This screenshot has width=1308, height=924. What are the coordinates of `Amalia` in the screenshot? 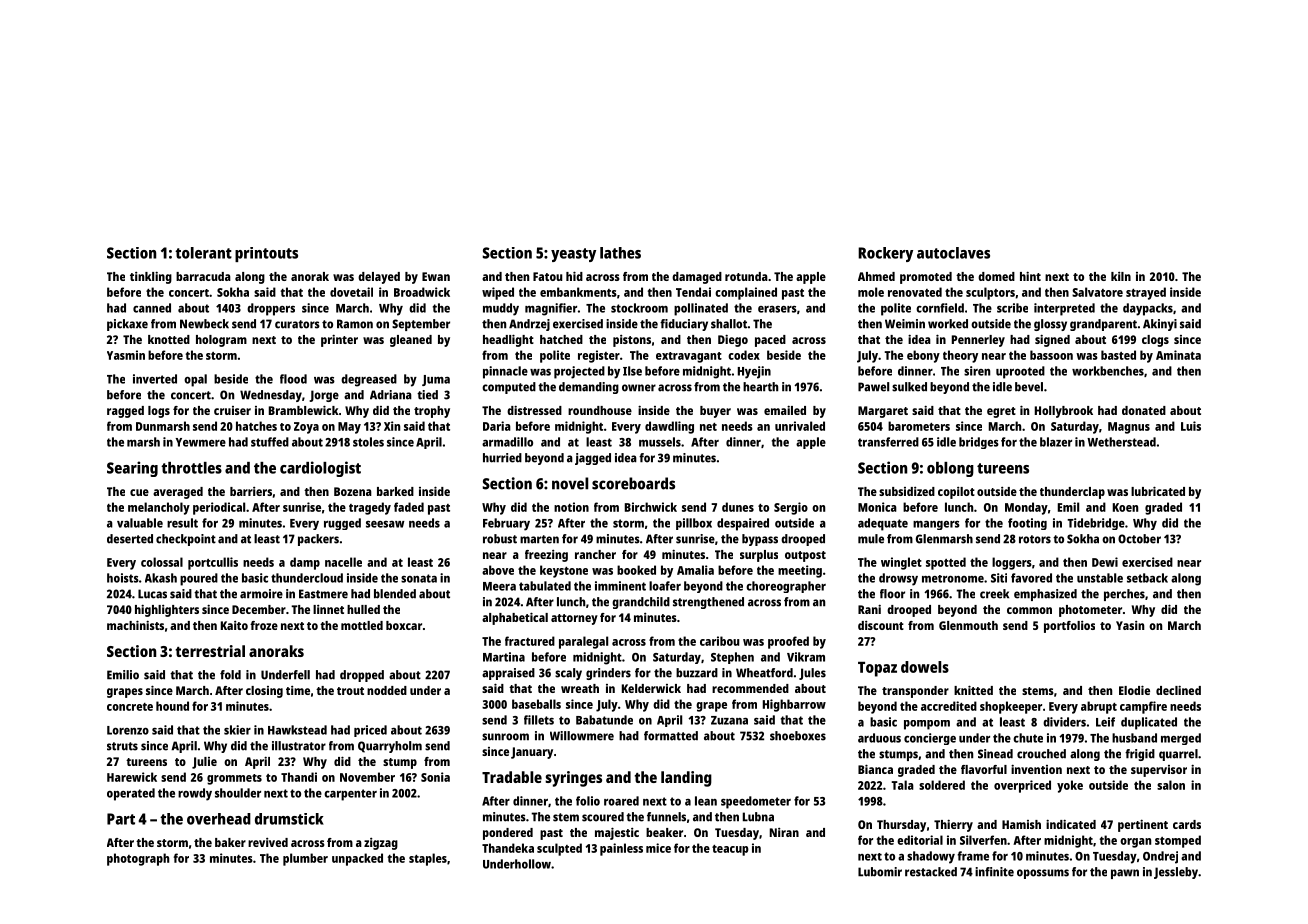 It's located at (695, 570).
